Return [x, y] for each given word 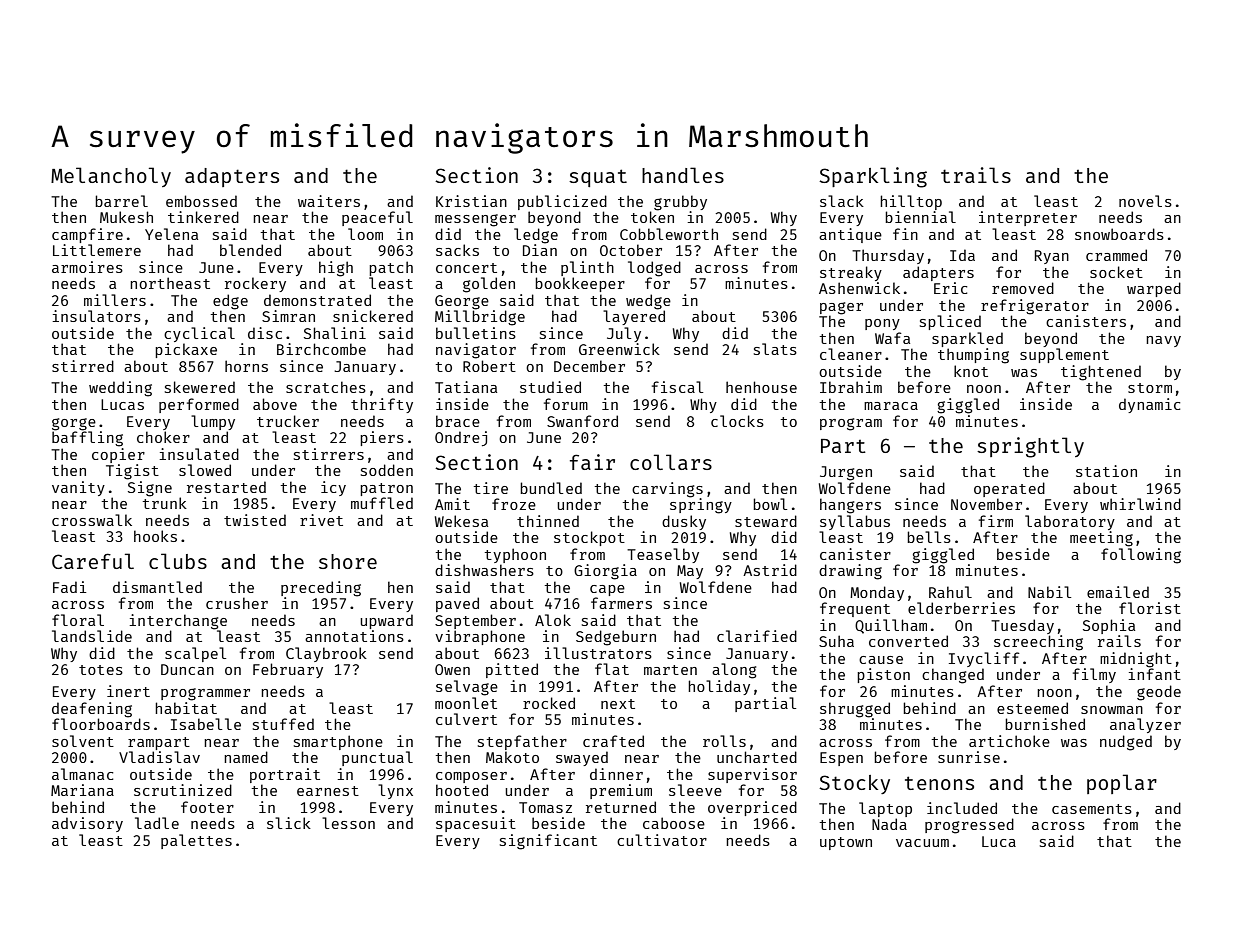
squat [598, 178]
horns [246, 366]
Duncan [187, 669]
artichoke [1009, 741]
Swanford [582, 421]
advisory [87, 824]
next [618, 704]
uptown [846, 843]
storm [1150, 388]
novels [1145, 201]
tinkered [203, 217]
